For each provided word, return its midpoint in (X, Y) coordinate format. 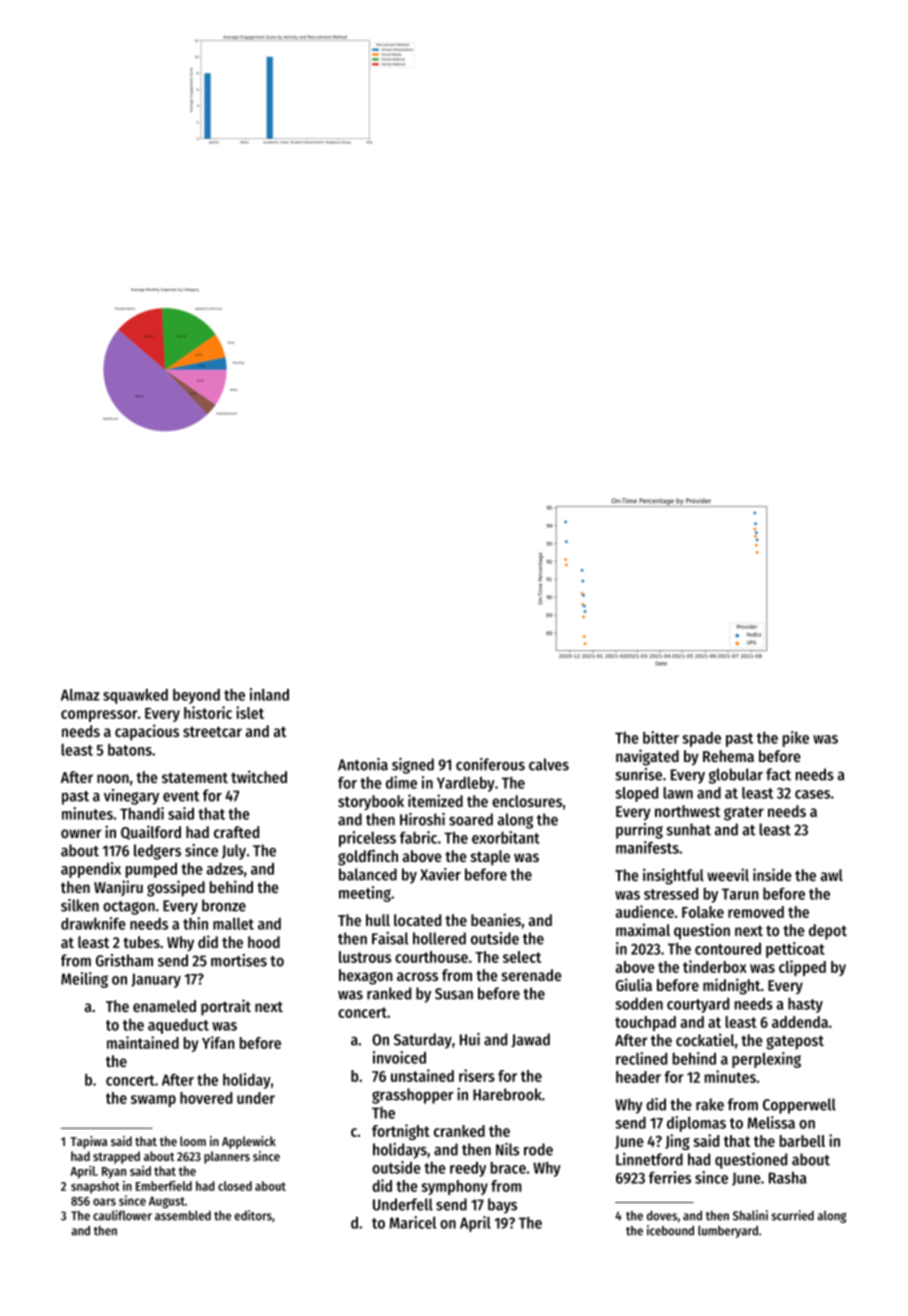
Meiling (84, 980)
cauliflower (122, 1215)
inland (269, 694)
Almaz (80, 695)
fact (778, 774)
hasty (805, 1005)
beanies (496, 919)
